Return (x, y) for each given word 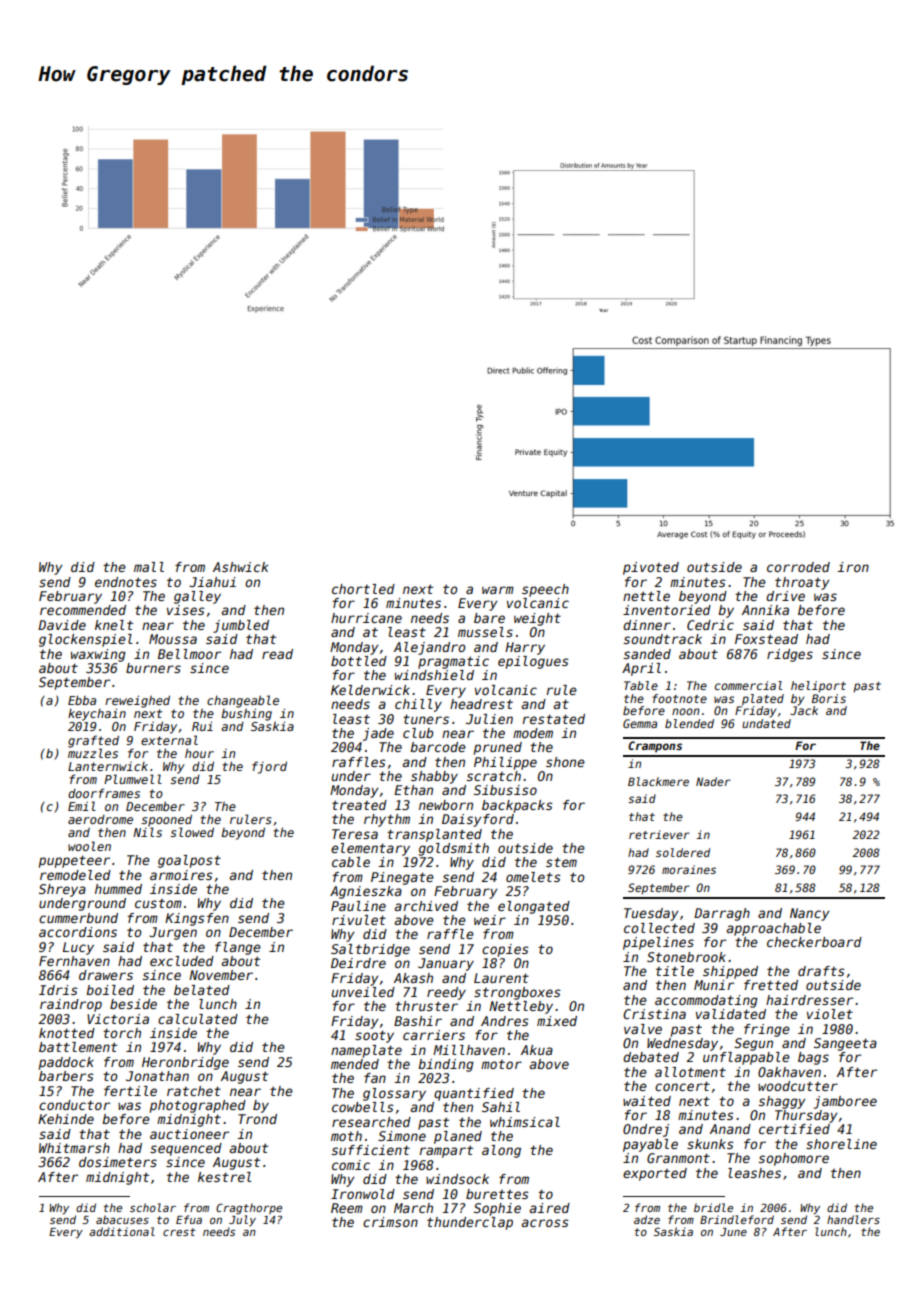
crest (179, 1232)
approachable (774, 929)
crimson (390, 1222)
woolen (89, 846)
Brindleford (737, 1219)
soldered (683, 852)
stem (561, 862)
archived (426, 906)
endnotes (126, 582)
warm (498, 590)
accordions (78, 932)
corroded (798, 567)
